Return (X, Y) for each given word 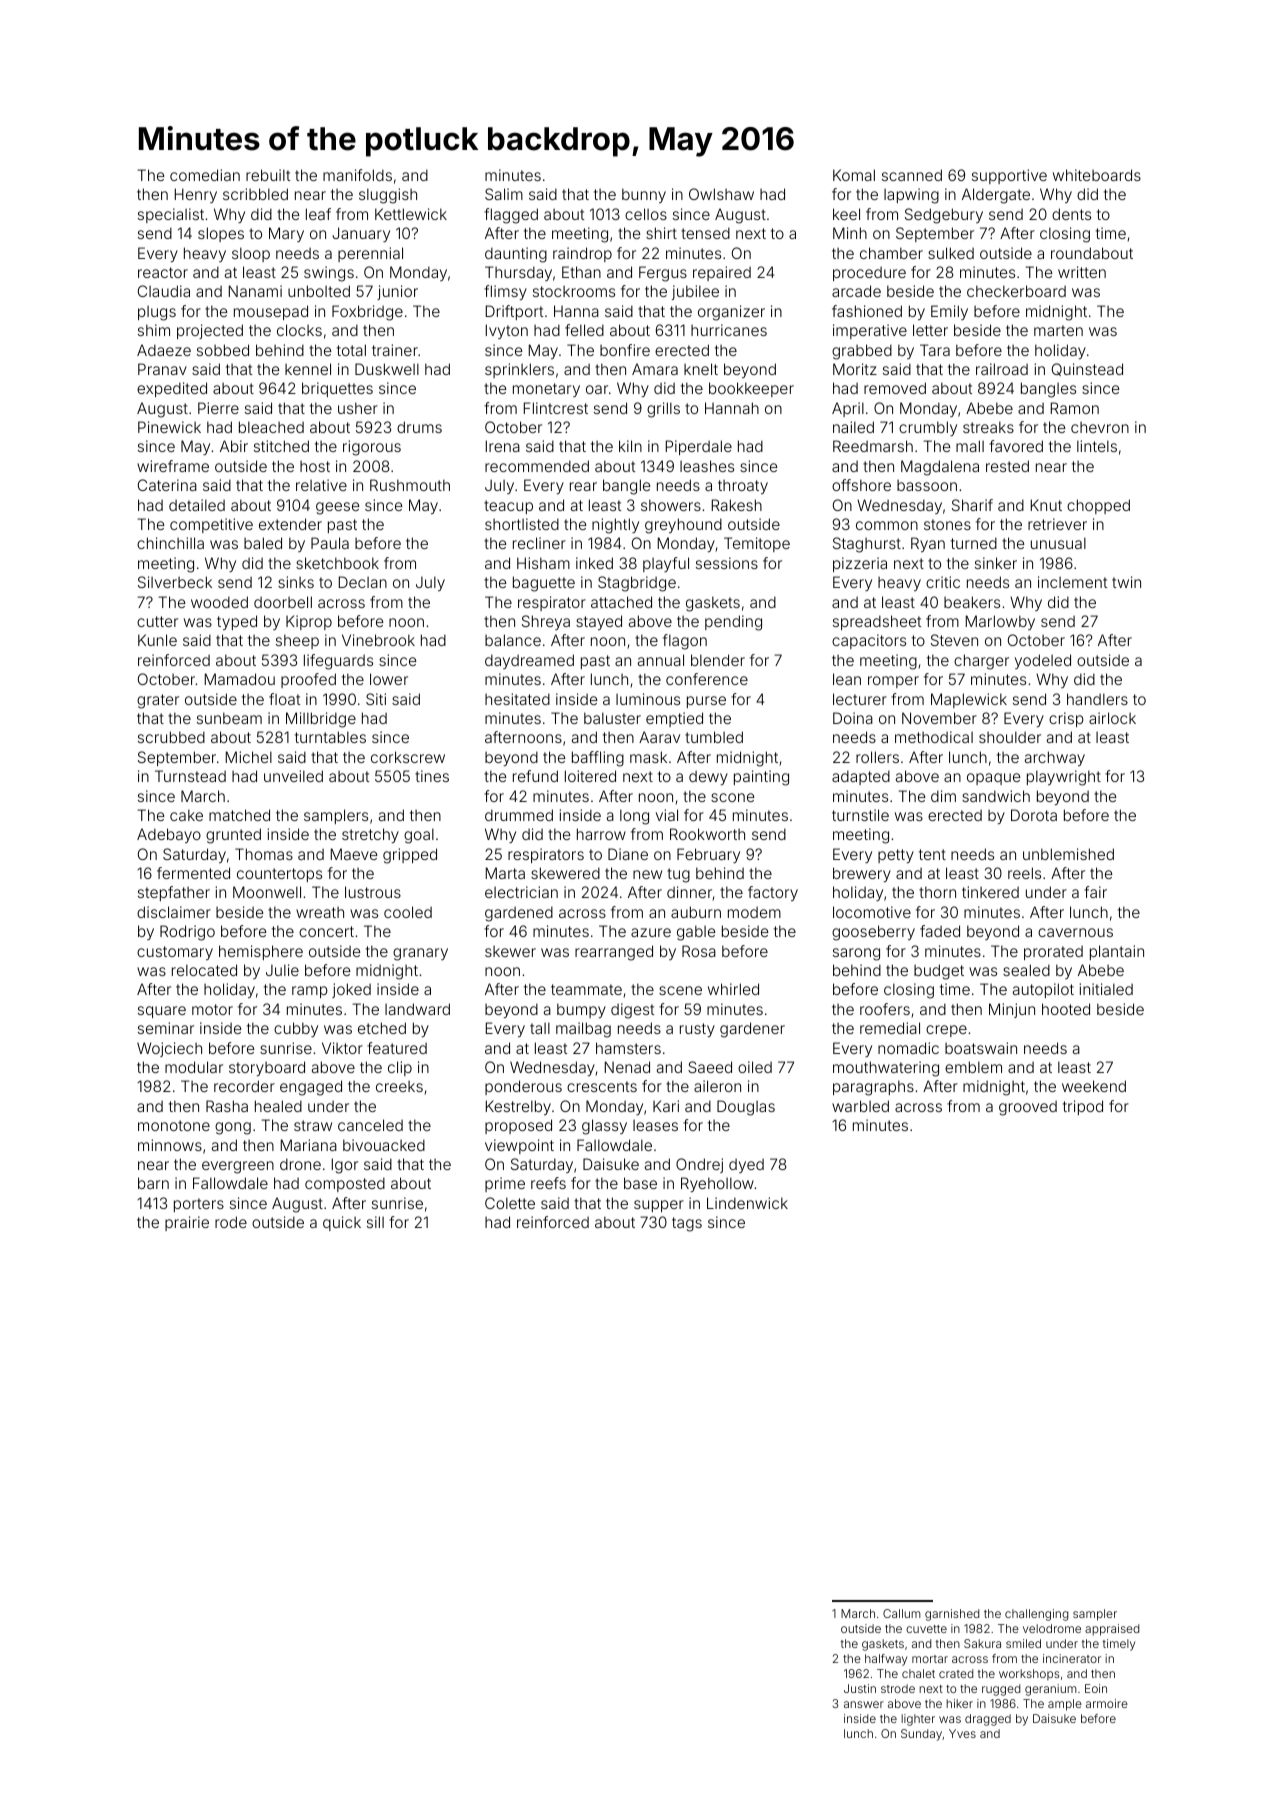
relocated (204, 970)
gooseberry (873, 933)
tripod (1083, 1107)
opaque (993, 779)
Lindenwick (747, 1203)
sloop (251, 254)
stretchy (370, 835)
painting (761, 778)
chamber (891, 253)
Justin (860, 1688)
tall (540, 1028)
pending (733, 623)
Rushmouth (410, 485)
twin (1126, 582)
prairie (187, 1223)
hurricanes (729, 330)
